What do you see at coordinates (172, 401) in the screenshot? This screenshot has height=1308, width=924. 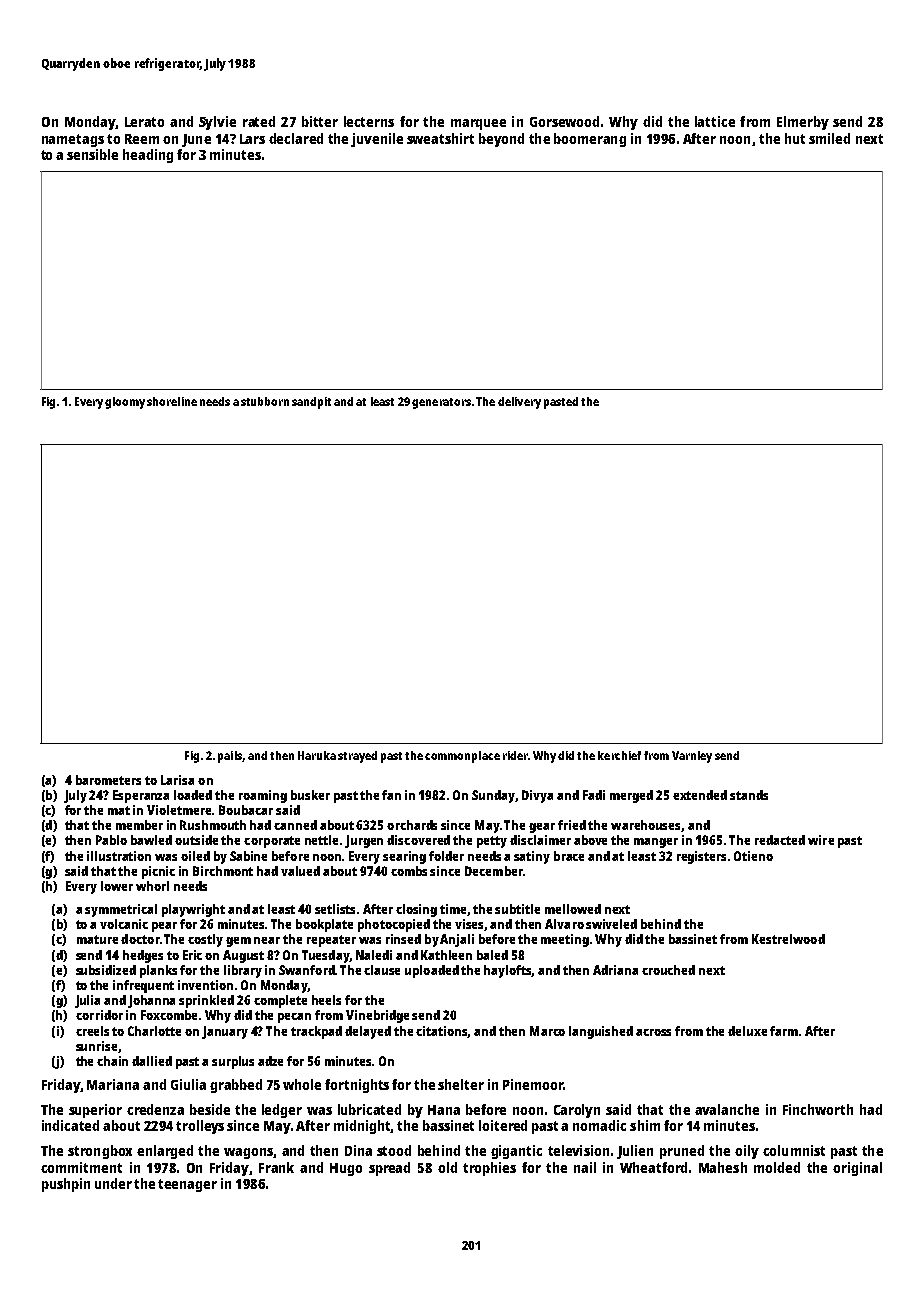 I see `shoreline` at bounding box center [172, 401].
